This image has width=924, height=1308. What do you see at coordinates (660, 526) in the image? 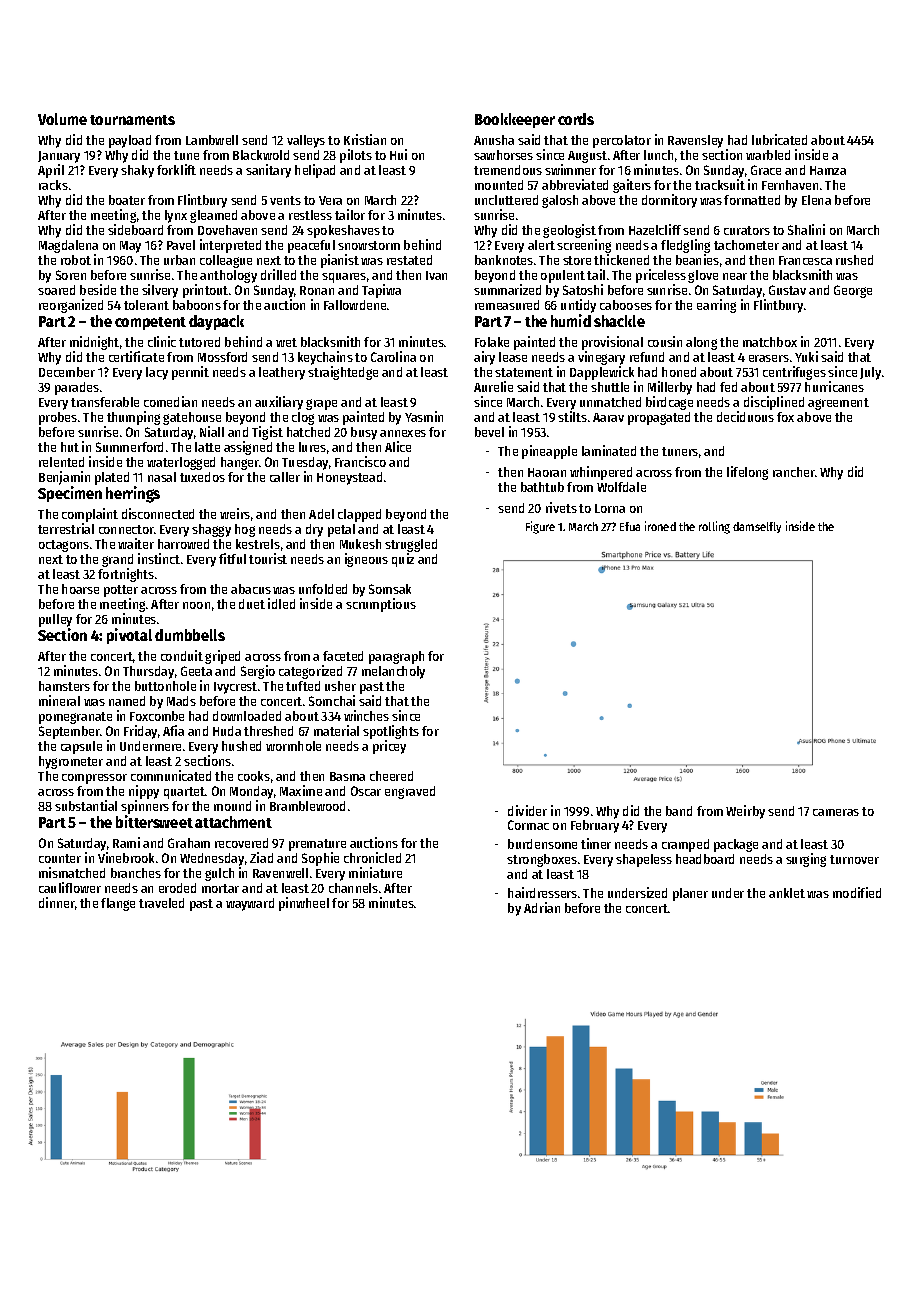
I see `ironed` at bounding box center [660, 526].
